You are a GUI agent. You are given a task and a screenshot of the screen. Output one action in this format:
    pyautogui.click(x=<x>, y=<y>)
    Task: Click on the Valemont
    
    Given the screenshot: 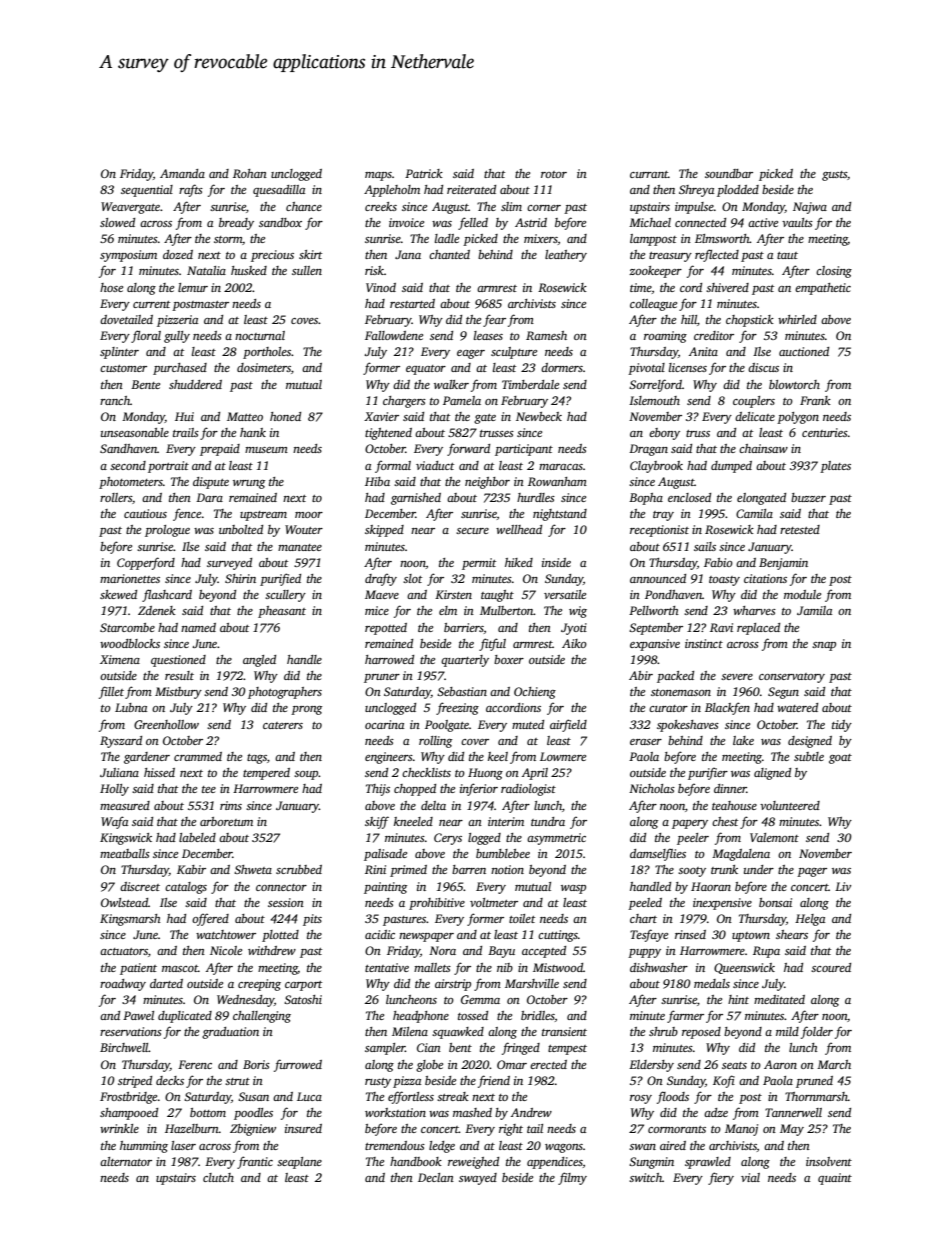 What is the action you would take?
    pyautogui.click(x=774, y=837)
